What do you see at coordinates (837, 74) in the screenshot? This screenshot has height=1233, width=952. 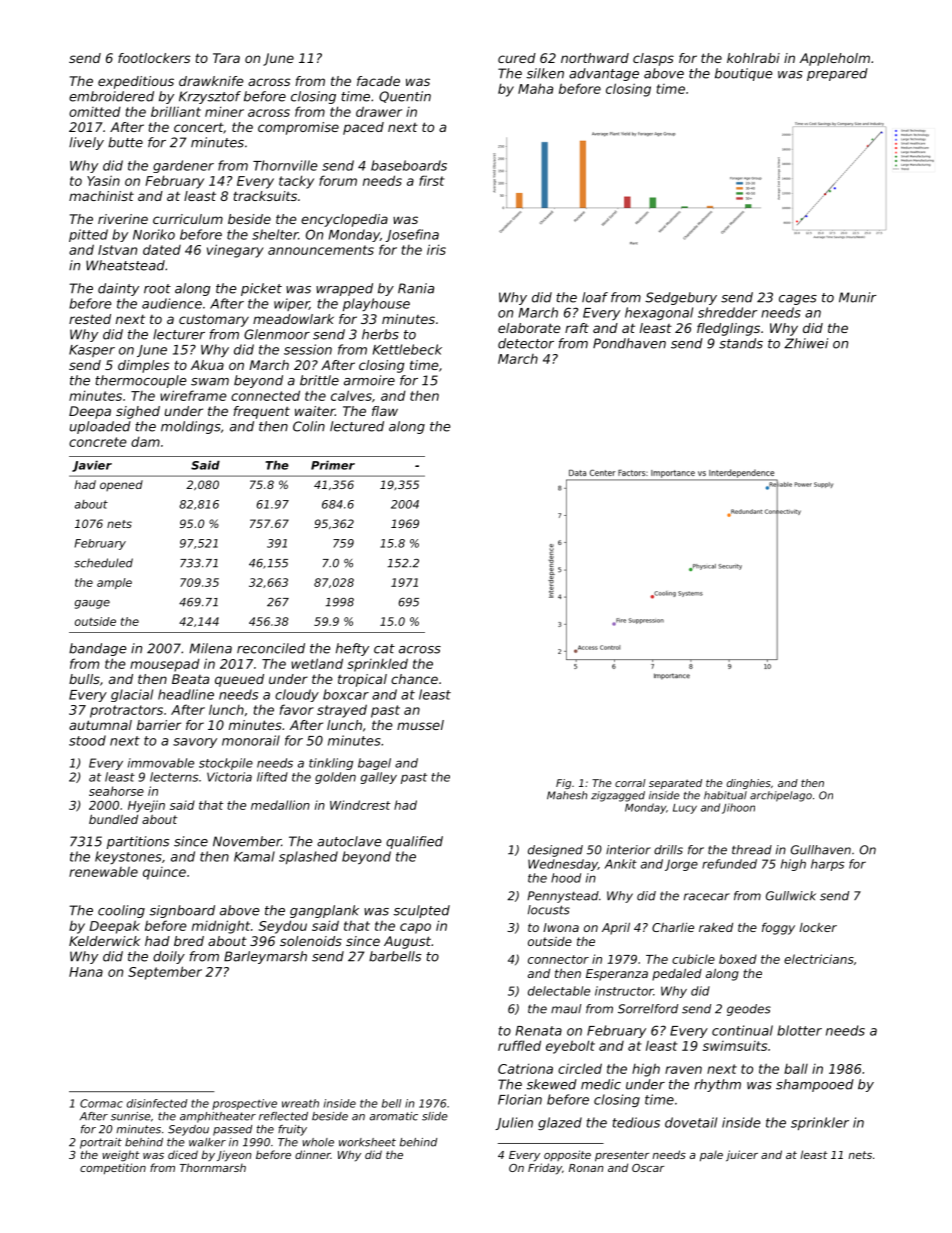 I see `prepared` at bounding box center [837, 74].
